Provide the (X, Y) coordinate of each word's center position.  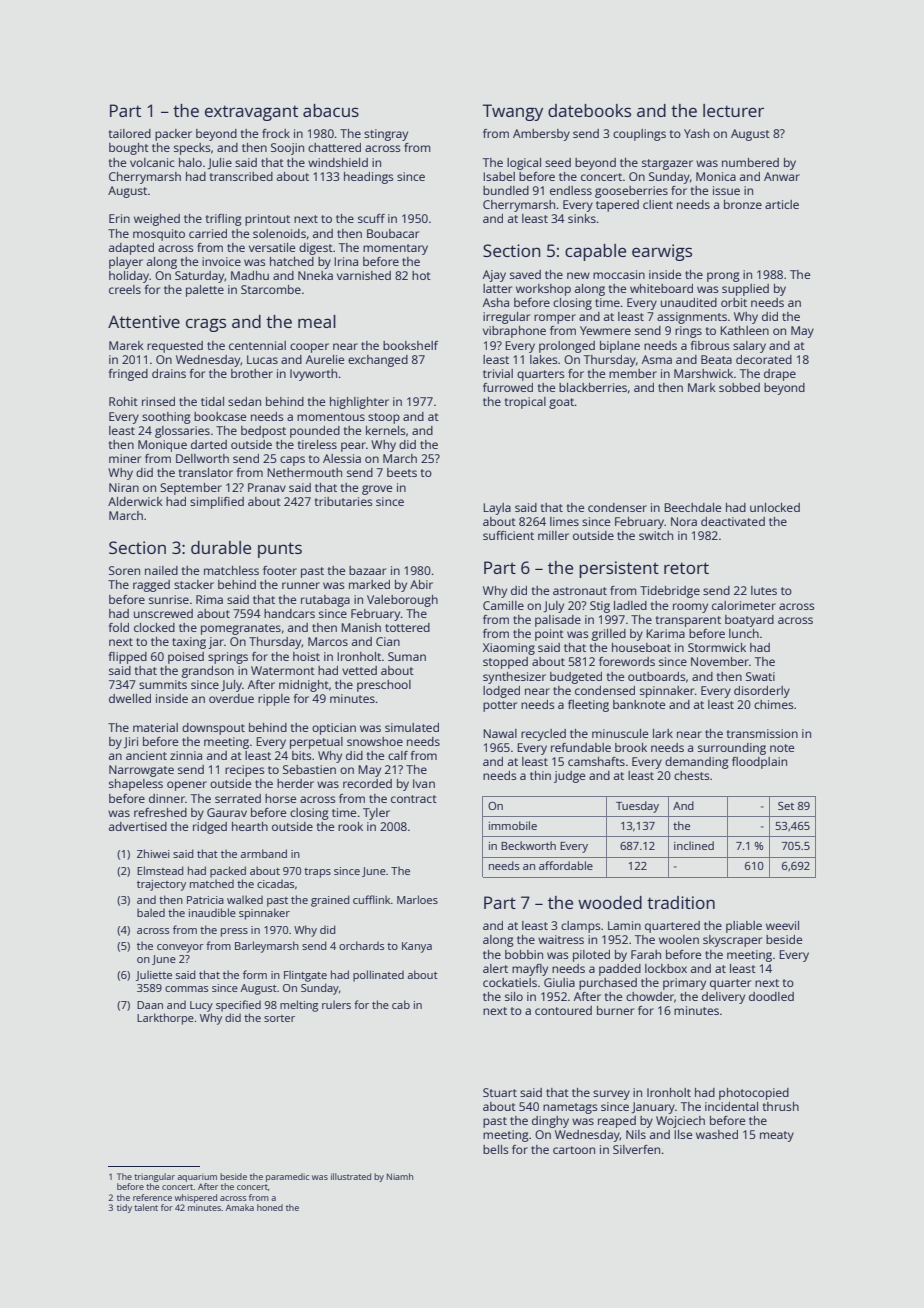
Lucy (201, 1006)
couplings (639, 135)
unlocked (775, 507)
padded (620, 970)
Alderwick (135, 501)
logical (524, 164)
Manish (361, 627)
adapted (131, 249)
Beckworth (528, 845)
